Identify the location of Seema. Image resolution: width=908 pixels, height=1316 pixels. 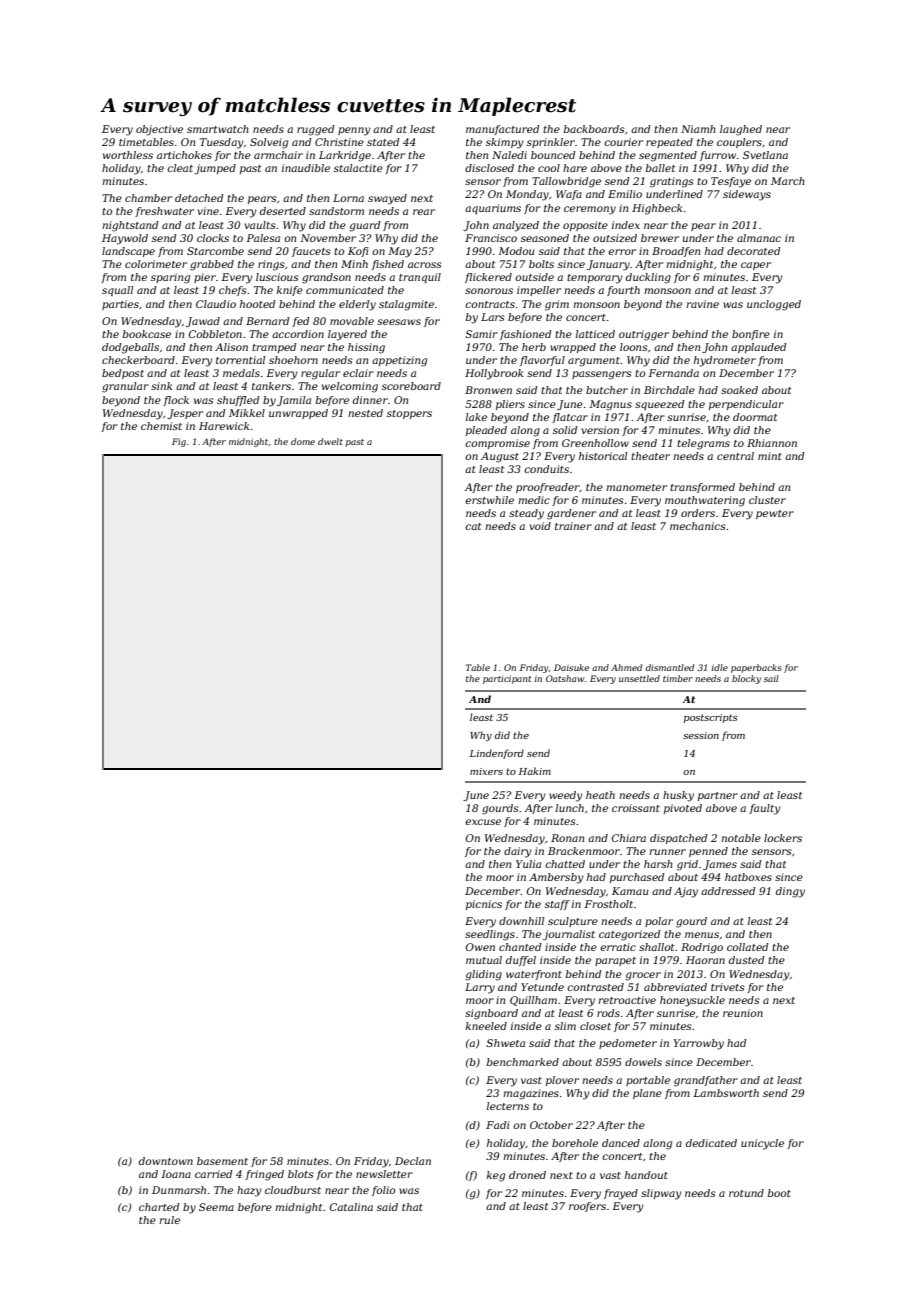
(216, 1207).
